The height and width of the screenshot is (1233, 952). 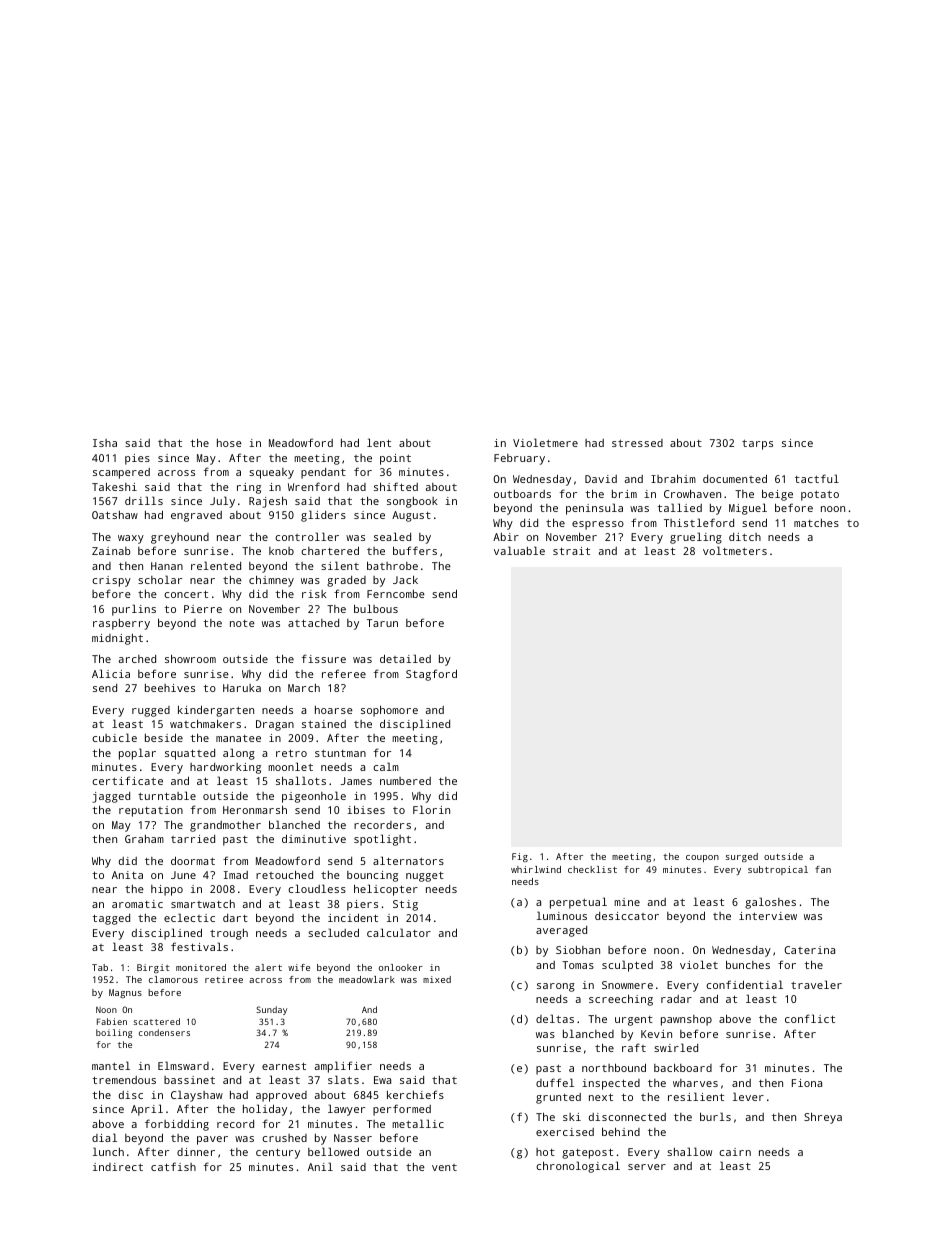 What do you see at coordinates (647, 1167) in the screenshot?
I see `server` at bounding box center [647, 1167].
